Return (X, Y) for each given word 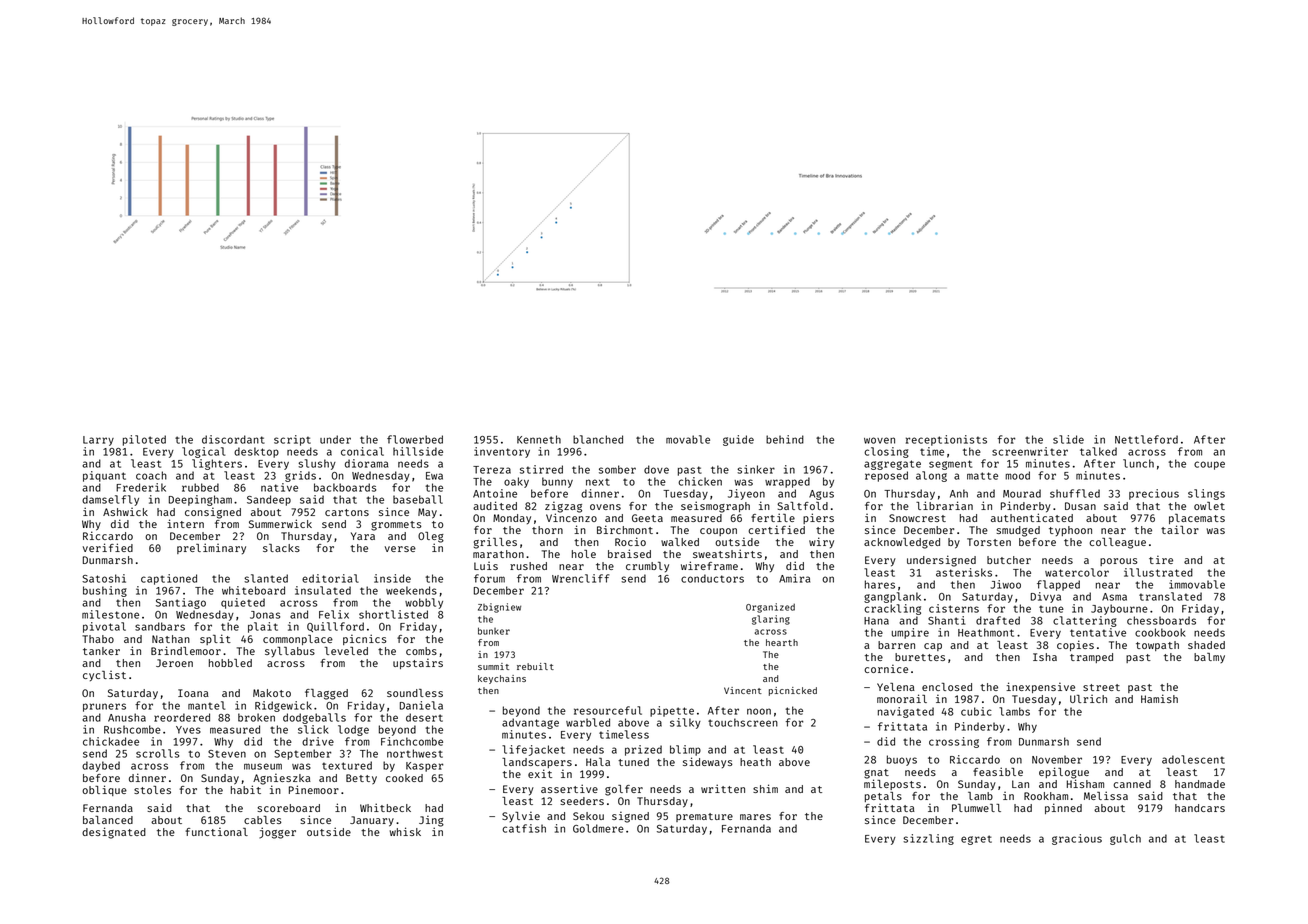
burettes (920, 657)
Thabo (98, 639)
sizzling (928, 839)
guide (738, 440)
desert (424, 717)
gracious (1077, 839)
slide (1068, 439)
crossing (954, 742)
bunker (494, 631)
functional (216, 831)
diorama (366, 463)
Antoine (495, 493)
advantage (530, 723)
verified (108, 547)
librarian (944, 505)
